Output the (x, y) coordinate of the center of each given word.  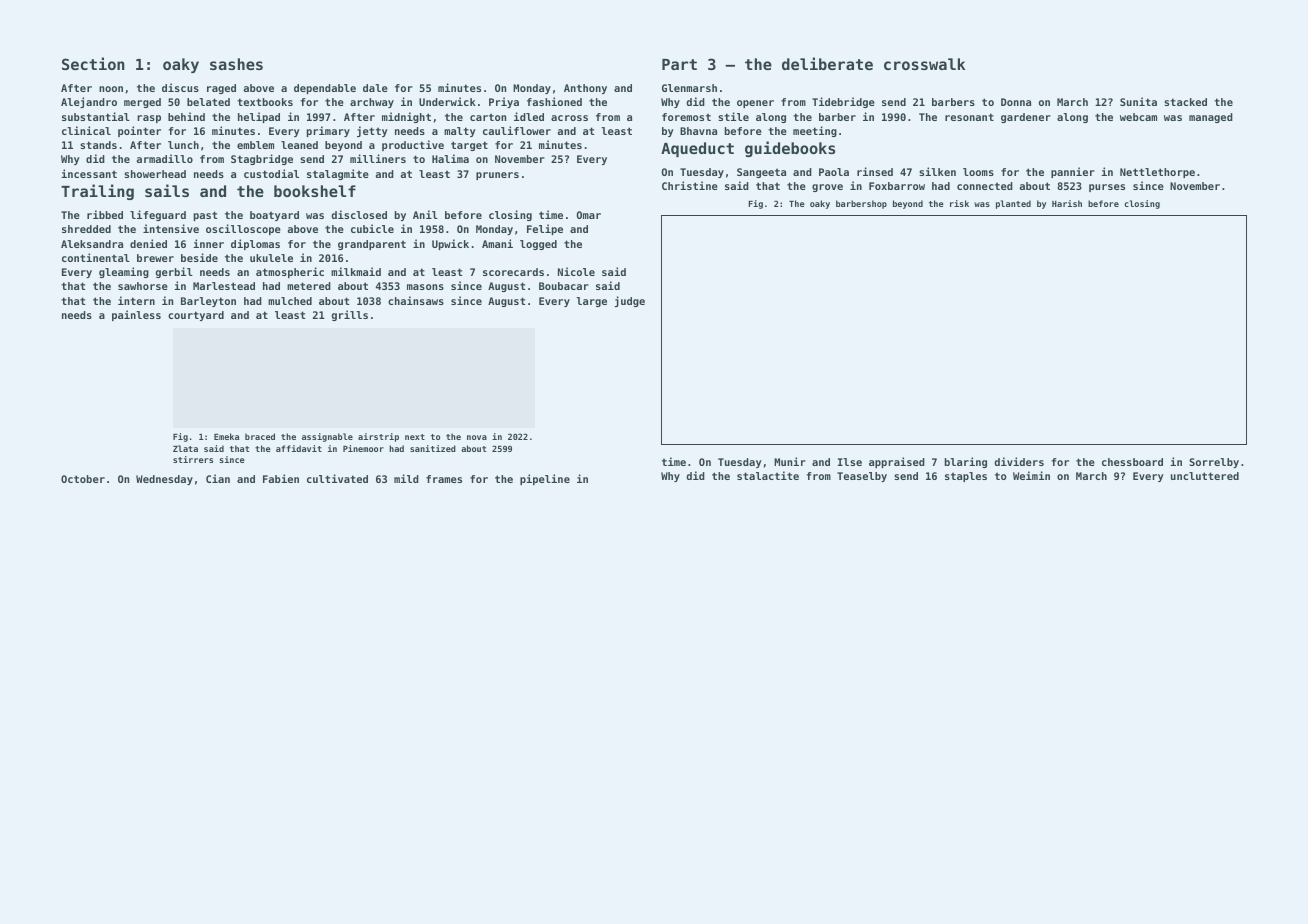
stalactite (768, 475)
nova (477, 437)
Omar (588, 215)
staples (966, 477)
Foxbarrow (897, 186)
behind (186, 116)
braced (260, 436)
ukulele (271, 258)
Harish (1067, 203)
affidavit (299, 448)
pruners (497, 176)
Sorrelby (1214, 463)
